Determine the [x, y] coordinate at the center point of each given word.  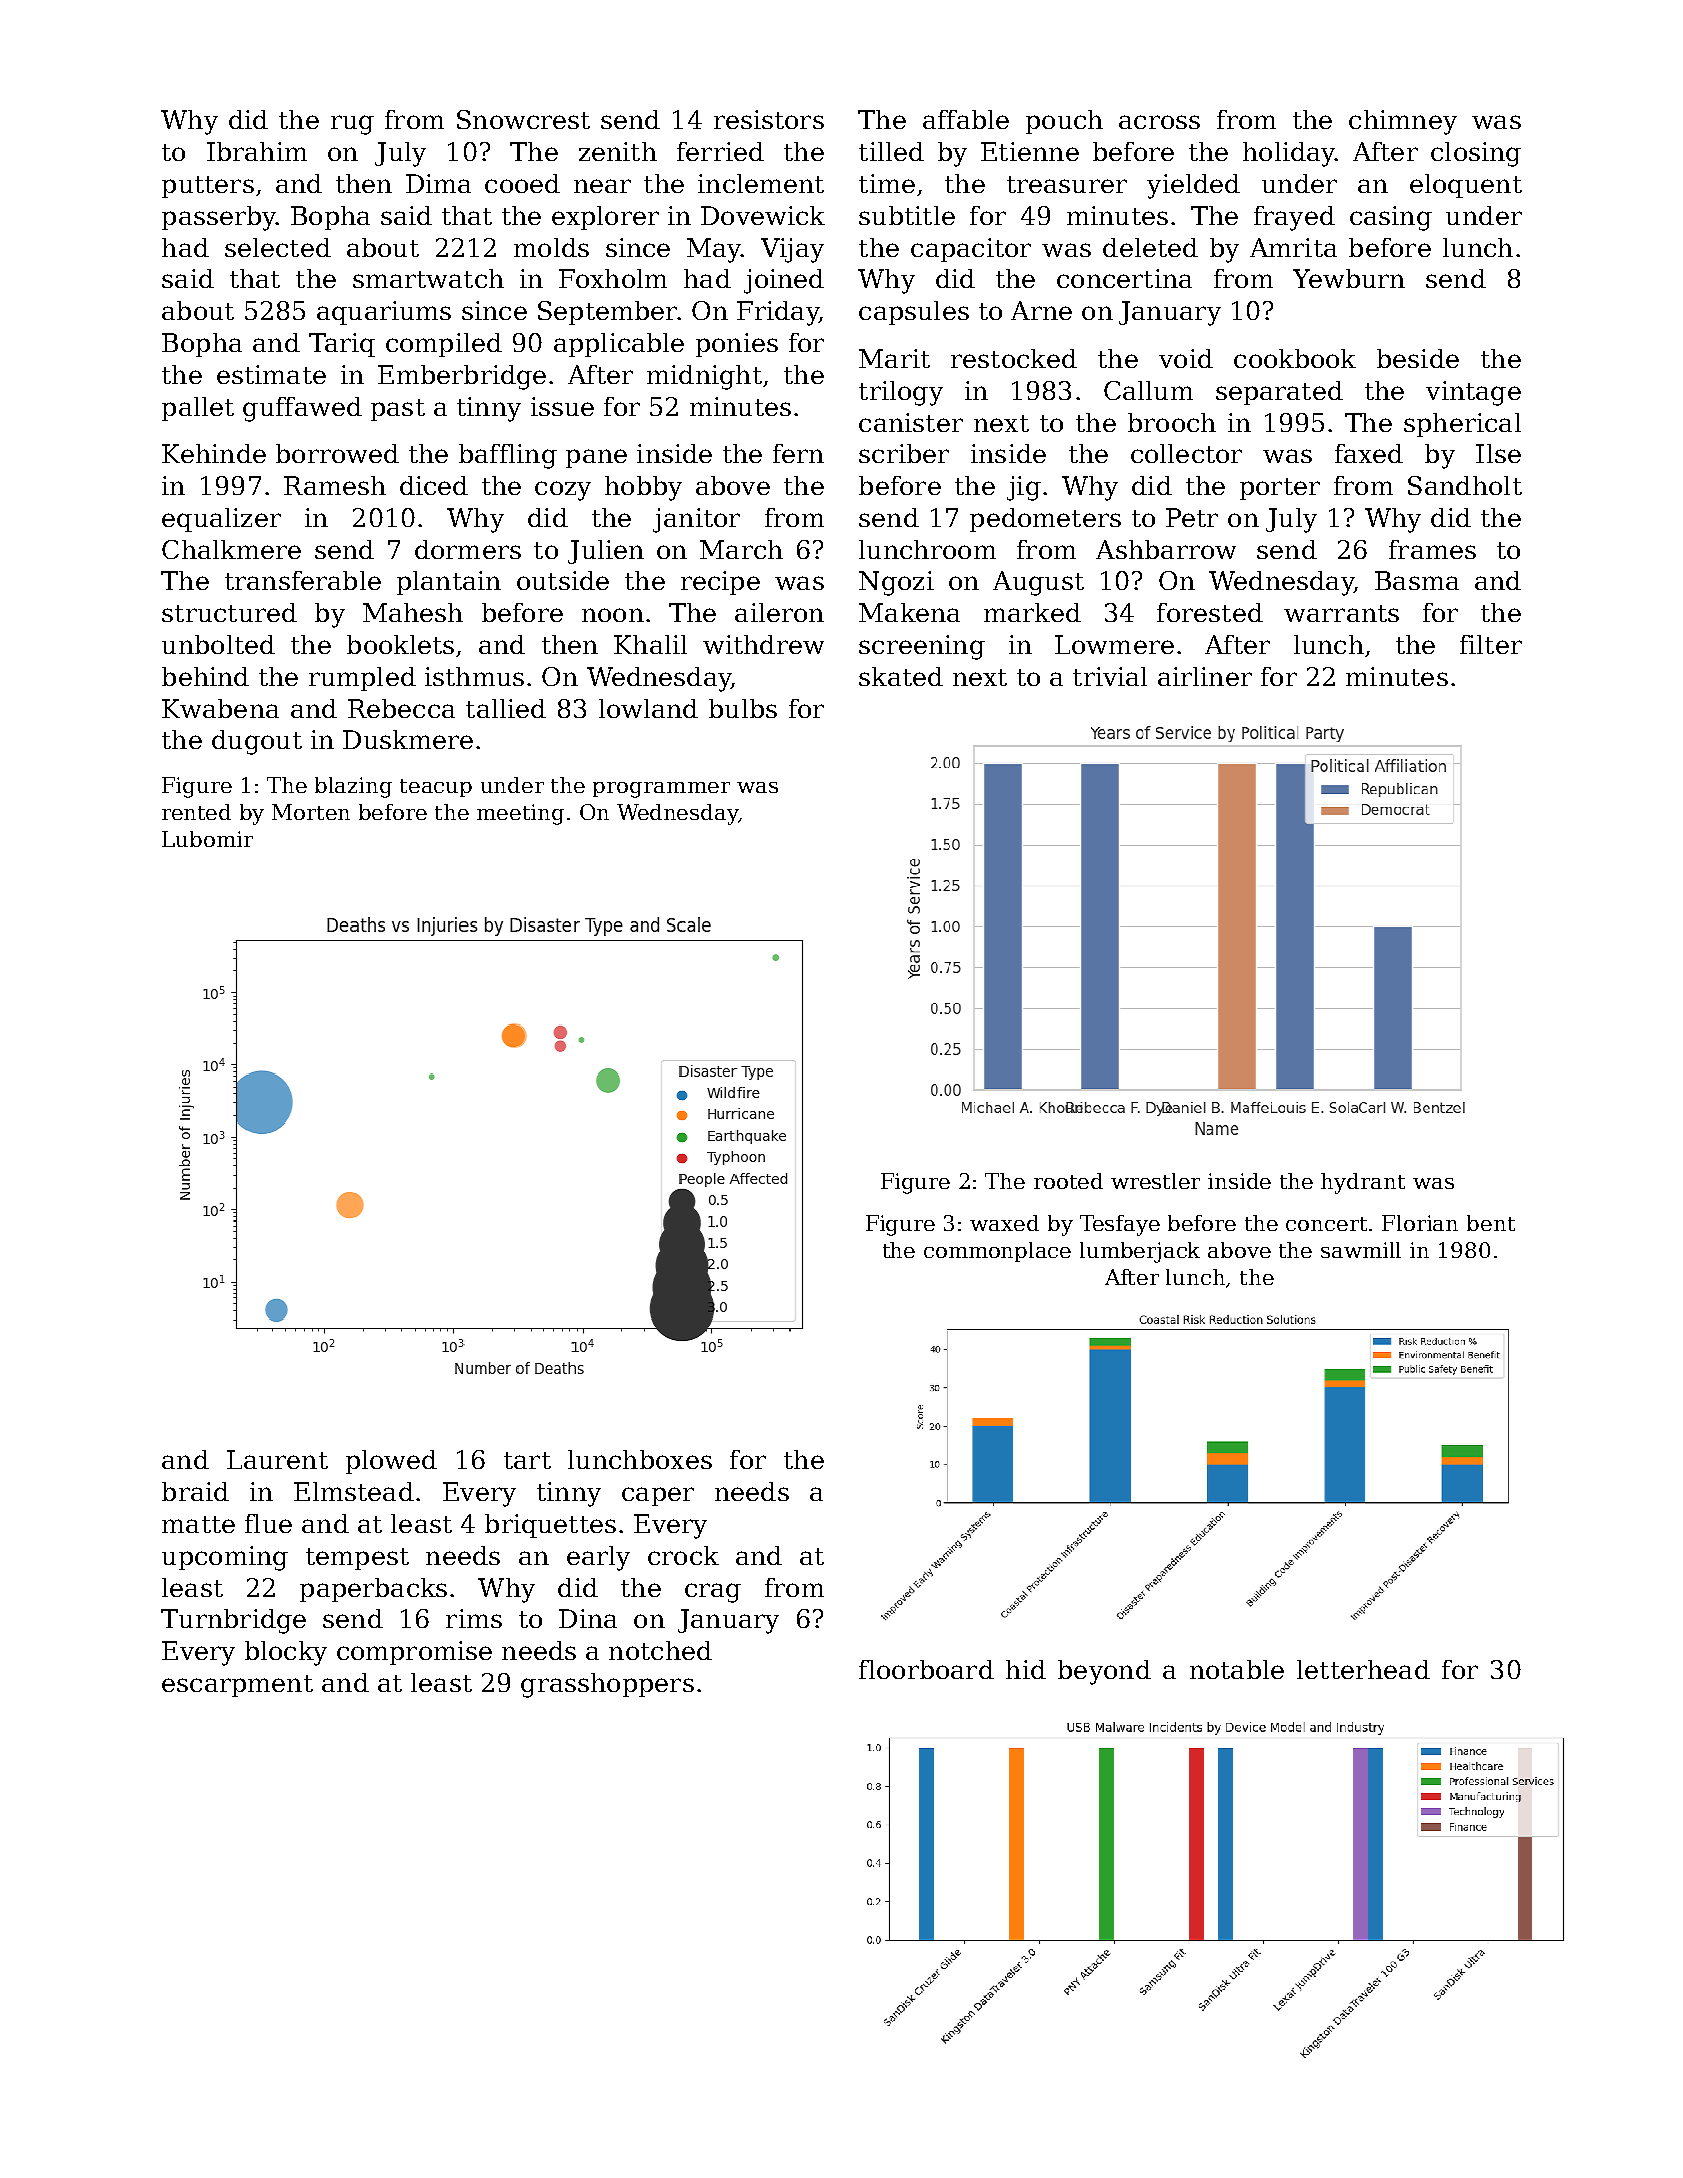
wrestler [1155, 1181]
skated [901, 676]
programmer [661, 790]
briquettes [550, 1526]
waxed [1004, 1223]
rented [196, 812]
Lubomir [207, 839]
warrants [1341, 613]
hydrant [1363, 1183]
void [1186, 358]
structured [229, 612]
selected [278, 247]
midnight [704, 377]
